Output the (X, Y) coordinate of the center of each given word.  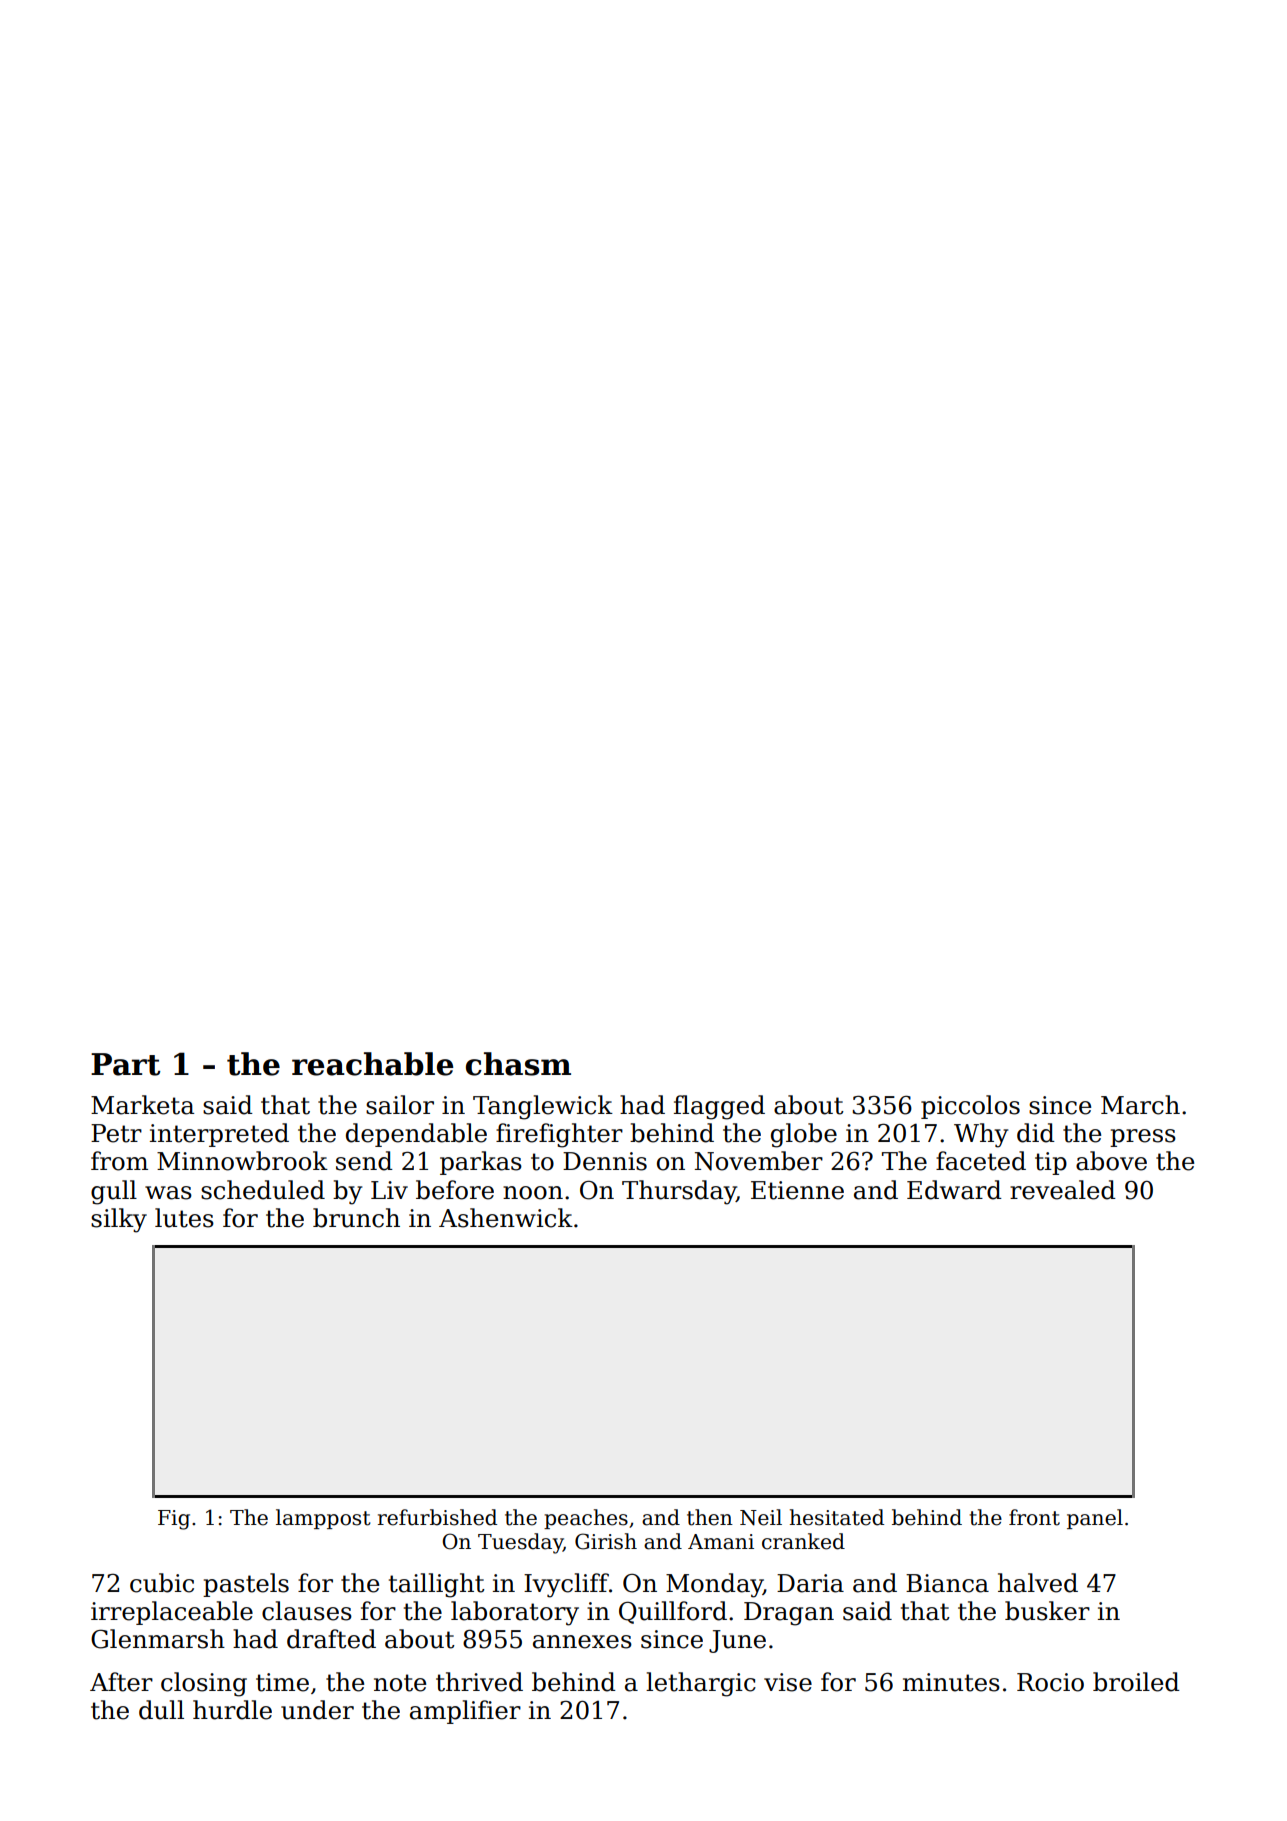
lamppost (323, 1519)
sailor (400, 1105)
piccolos (970, 1107)
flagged (719, 1107)
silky (119, 1220)
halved (1038, 1583)
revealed (1063, 1190)
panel (1095, 1519)
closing (204, 1684)
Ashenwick (506, 1218)
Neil (761, 1517)
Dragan (789, 1614)
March (1140, 1105)
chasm (518, 1064)
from (119, 1161)
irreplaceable (172, 1613)
